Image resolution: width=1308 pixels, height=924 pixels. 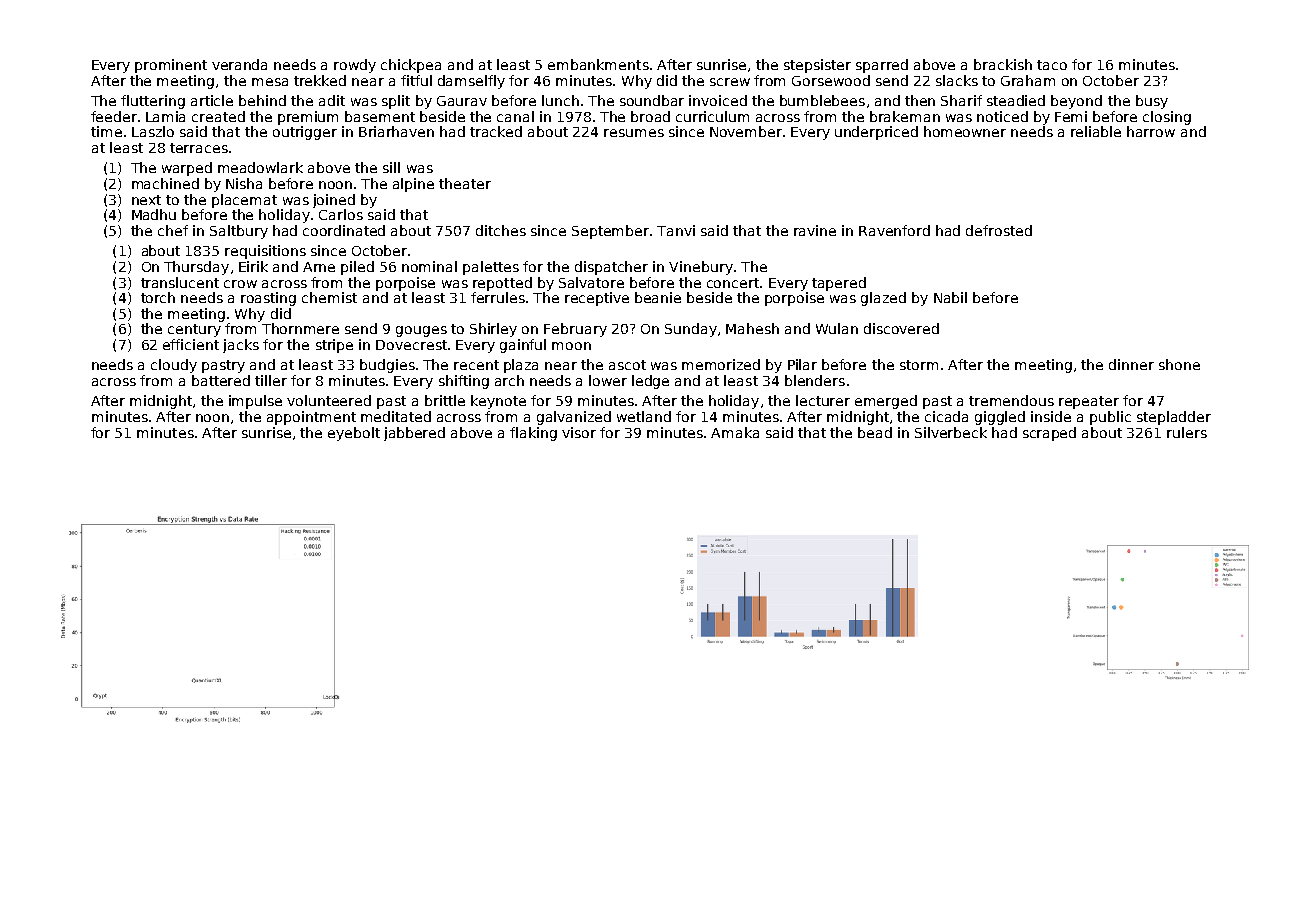 What do you see at coordinates (876, 133) in the page?
I see `underpriced` at bounding box center [876, 133].
